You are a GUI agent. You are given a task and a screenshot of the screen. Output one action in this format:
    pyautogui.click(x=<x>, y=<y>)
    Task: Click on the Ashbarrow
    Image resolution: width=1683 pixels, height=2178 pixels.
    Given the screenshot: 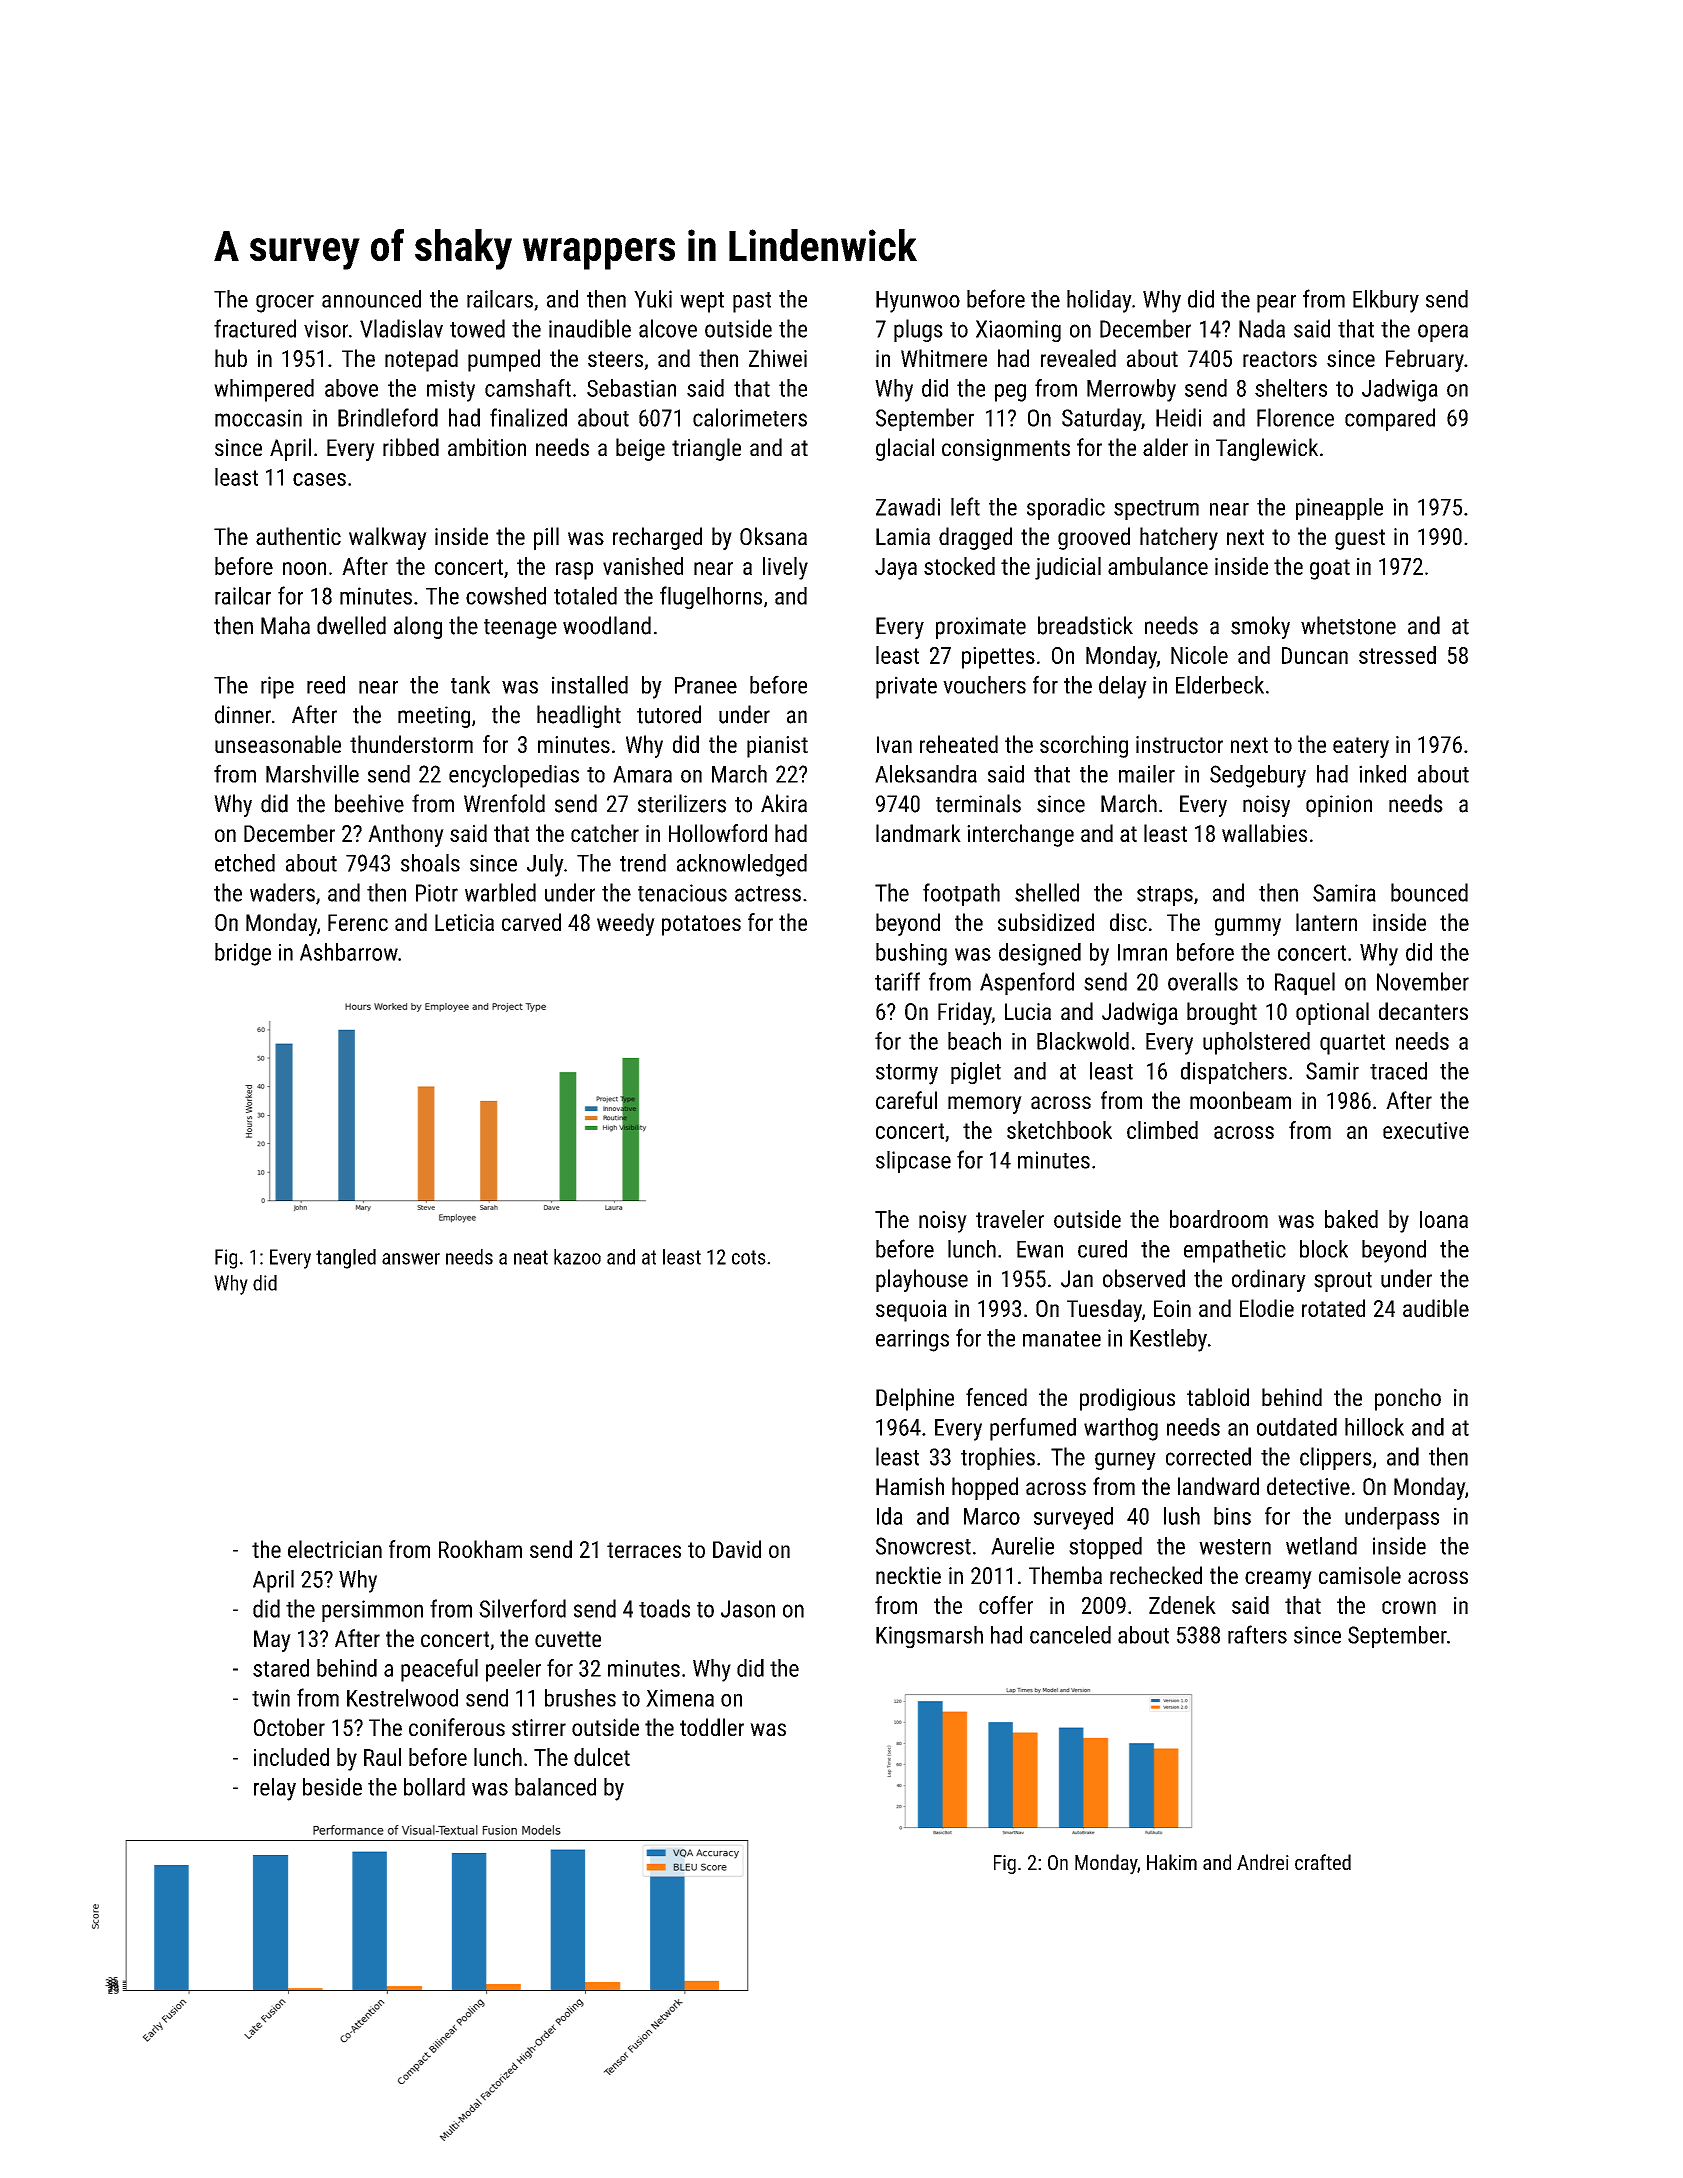 What is the action you would take?
    pyautogui.click(x=349, y=952)
